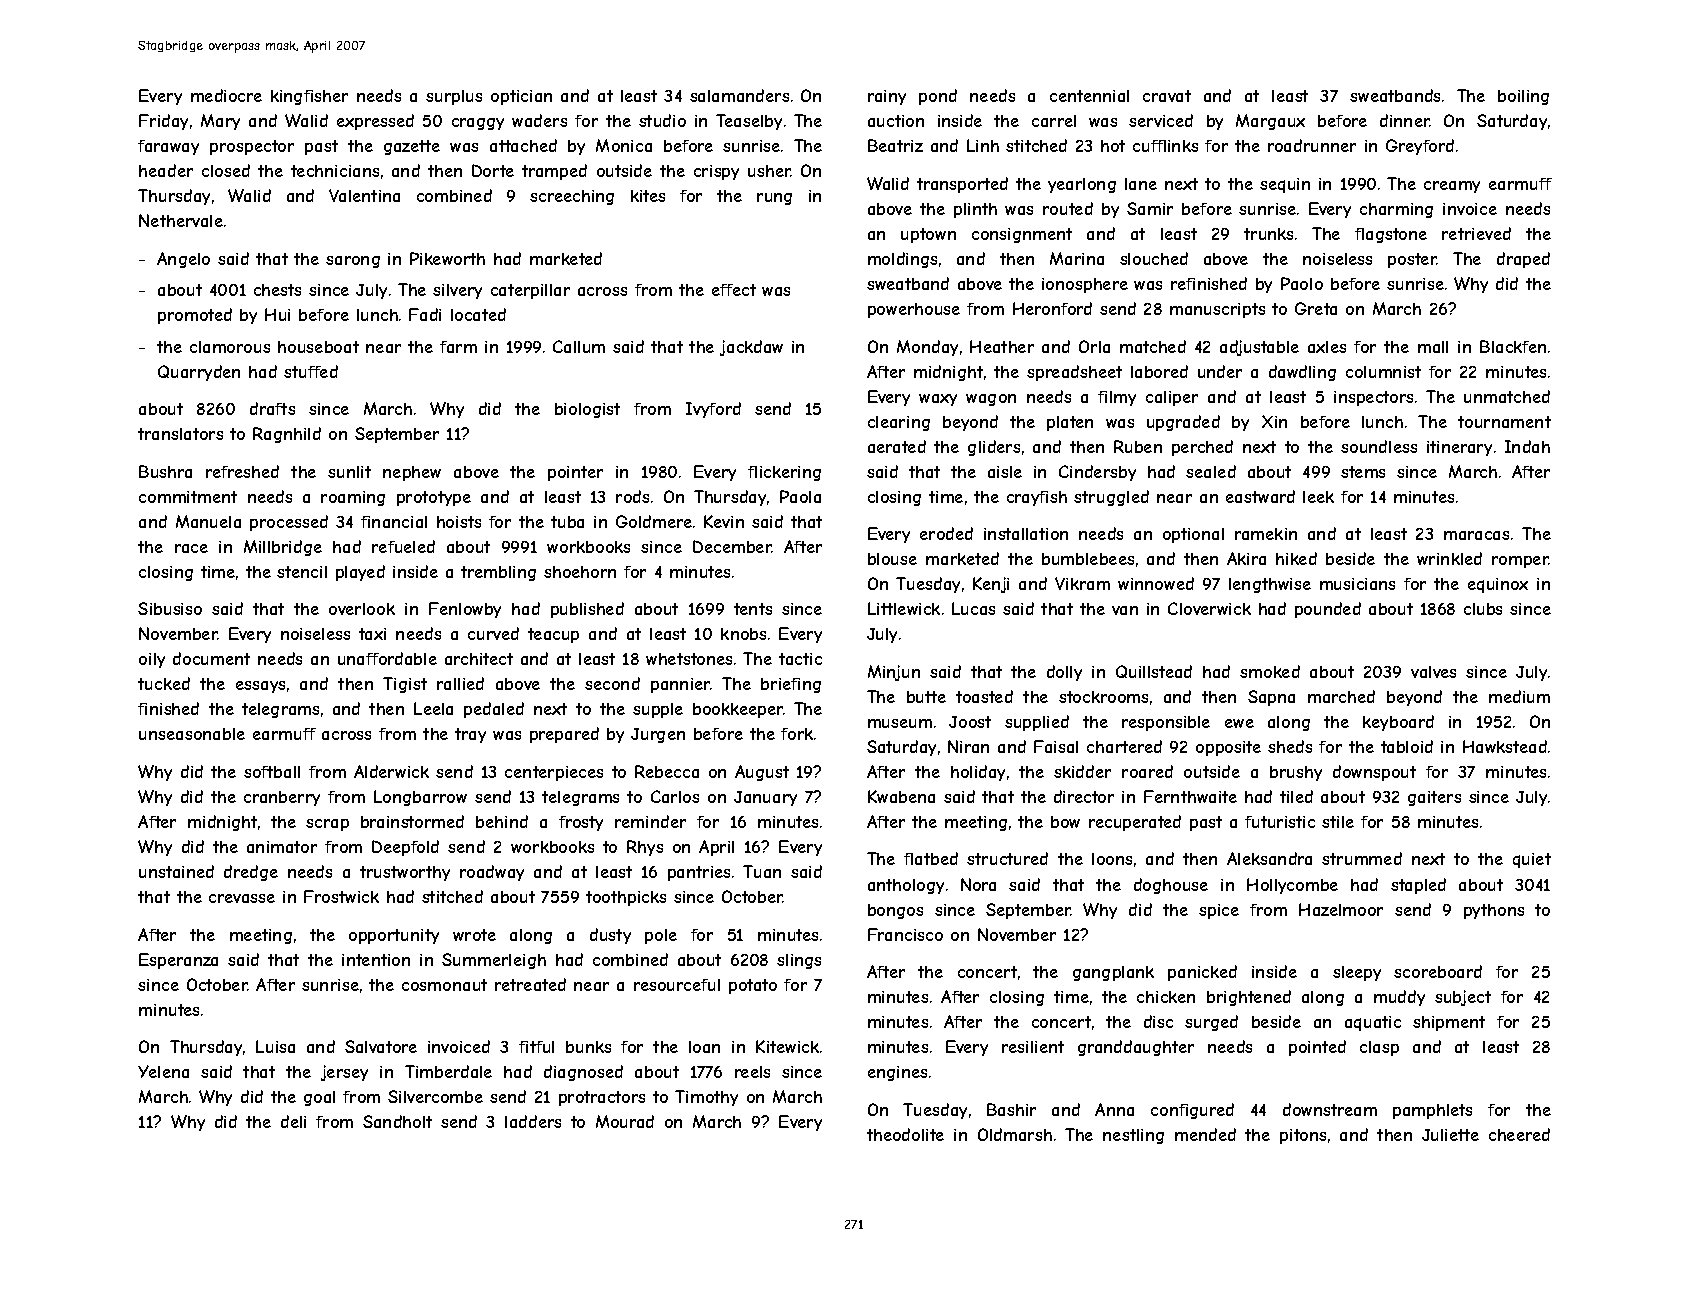  Describe the element at coordinates (927, 348) in the screenshot. I see `Monday` at that location.
